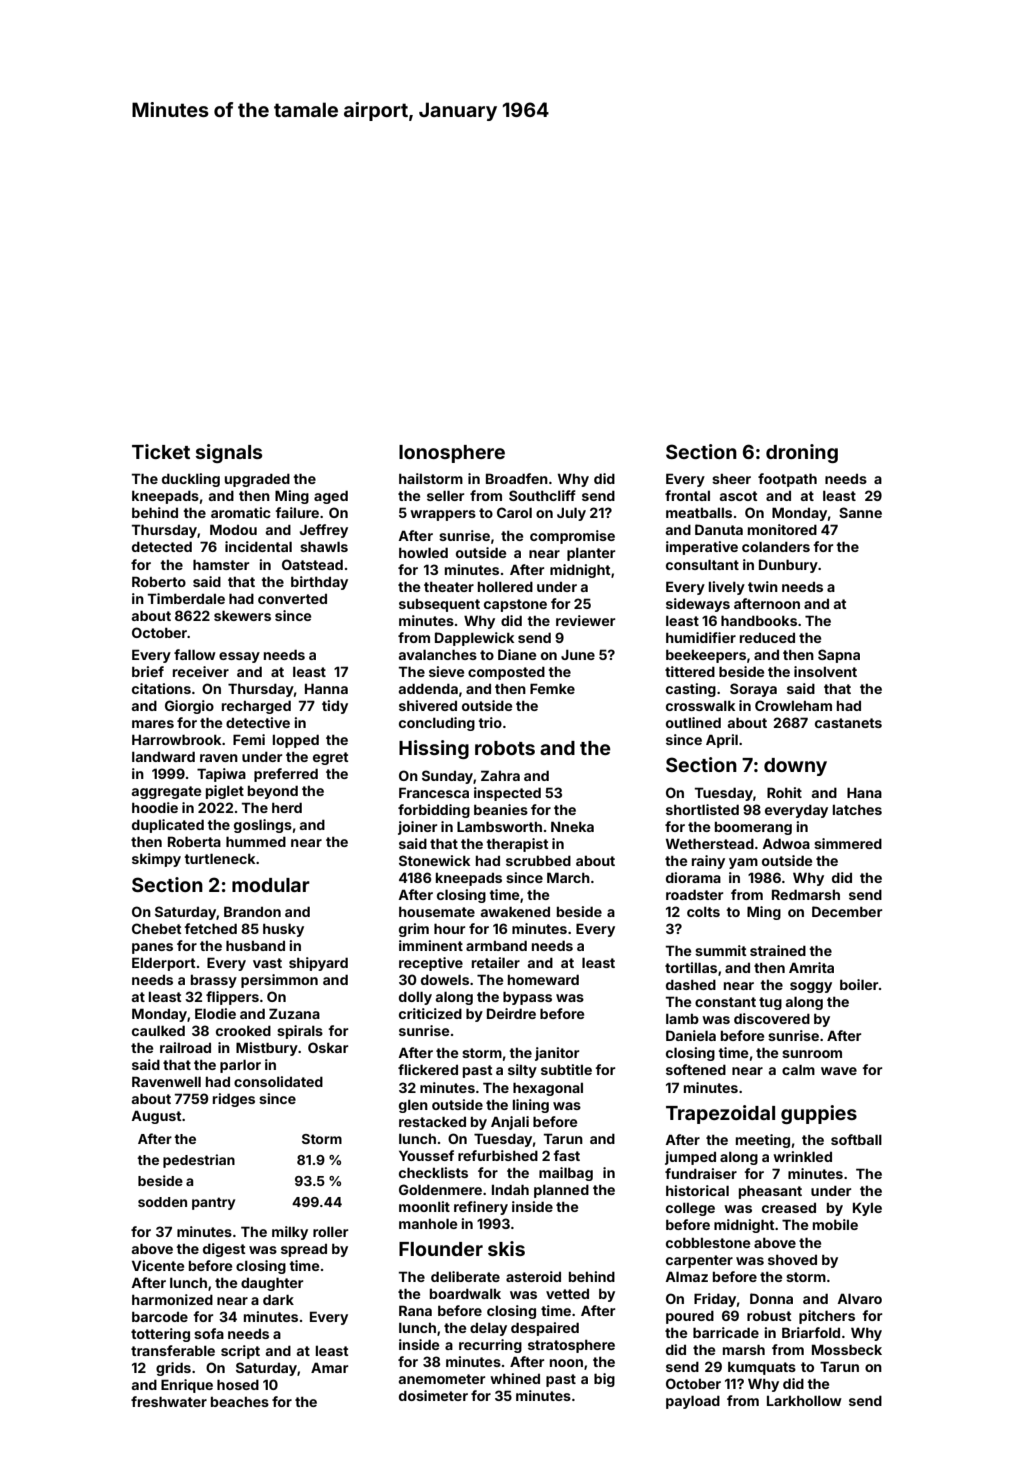 The width and height of the image is (1014, 1468). Describe the element at coordinates (156, 860) in the image. I see `skimpy` at that location.
